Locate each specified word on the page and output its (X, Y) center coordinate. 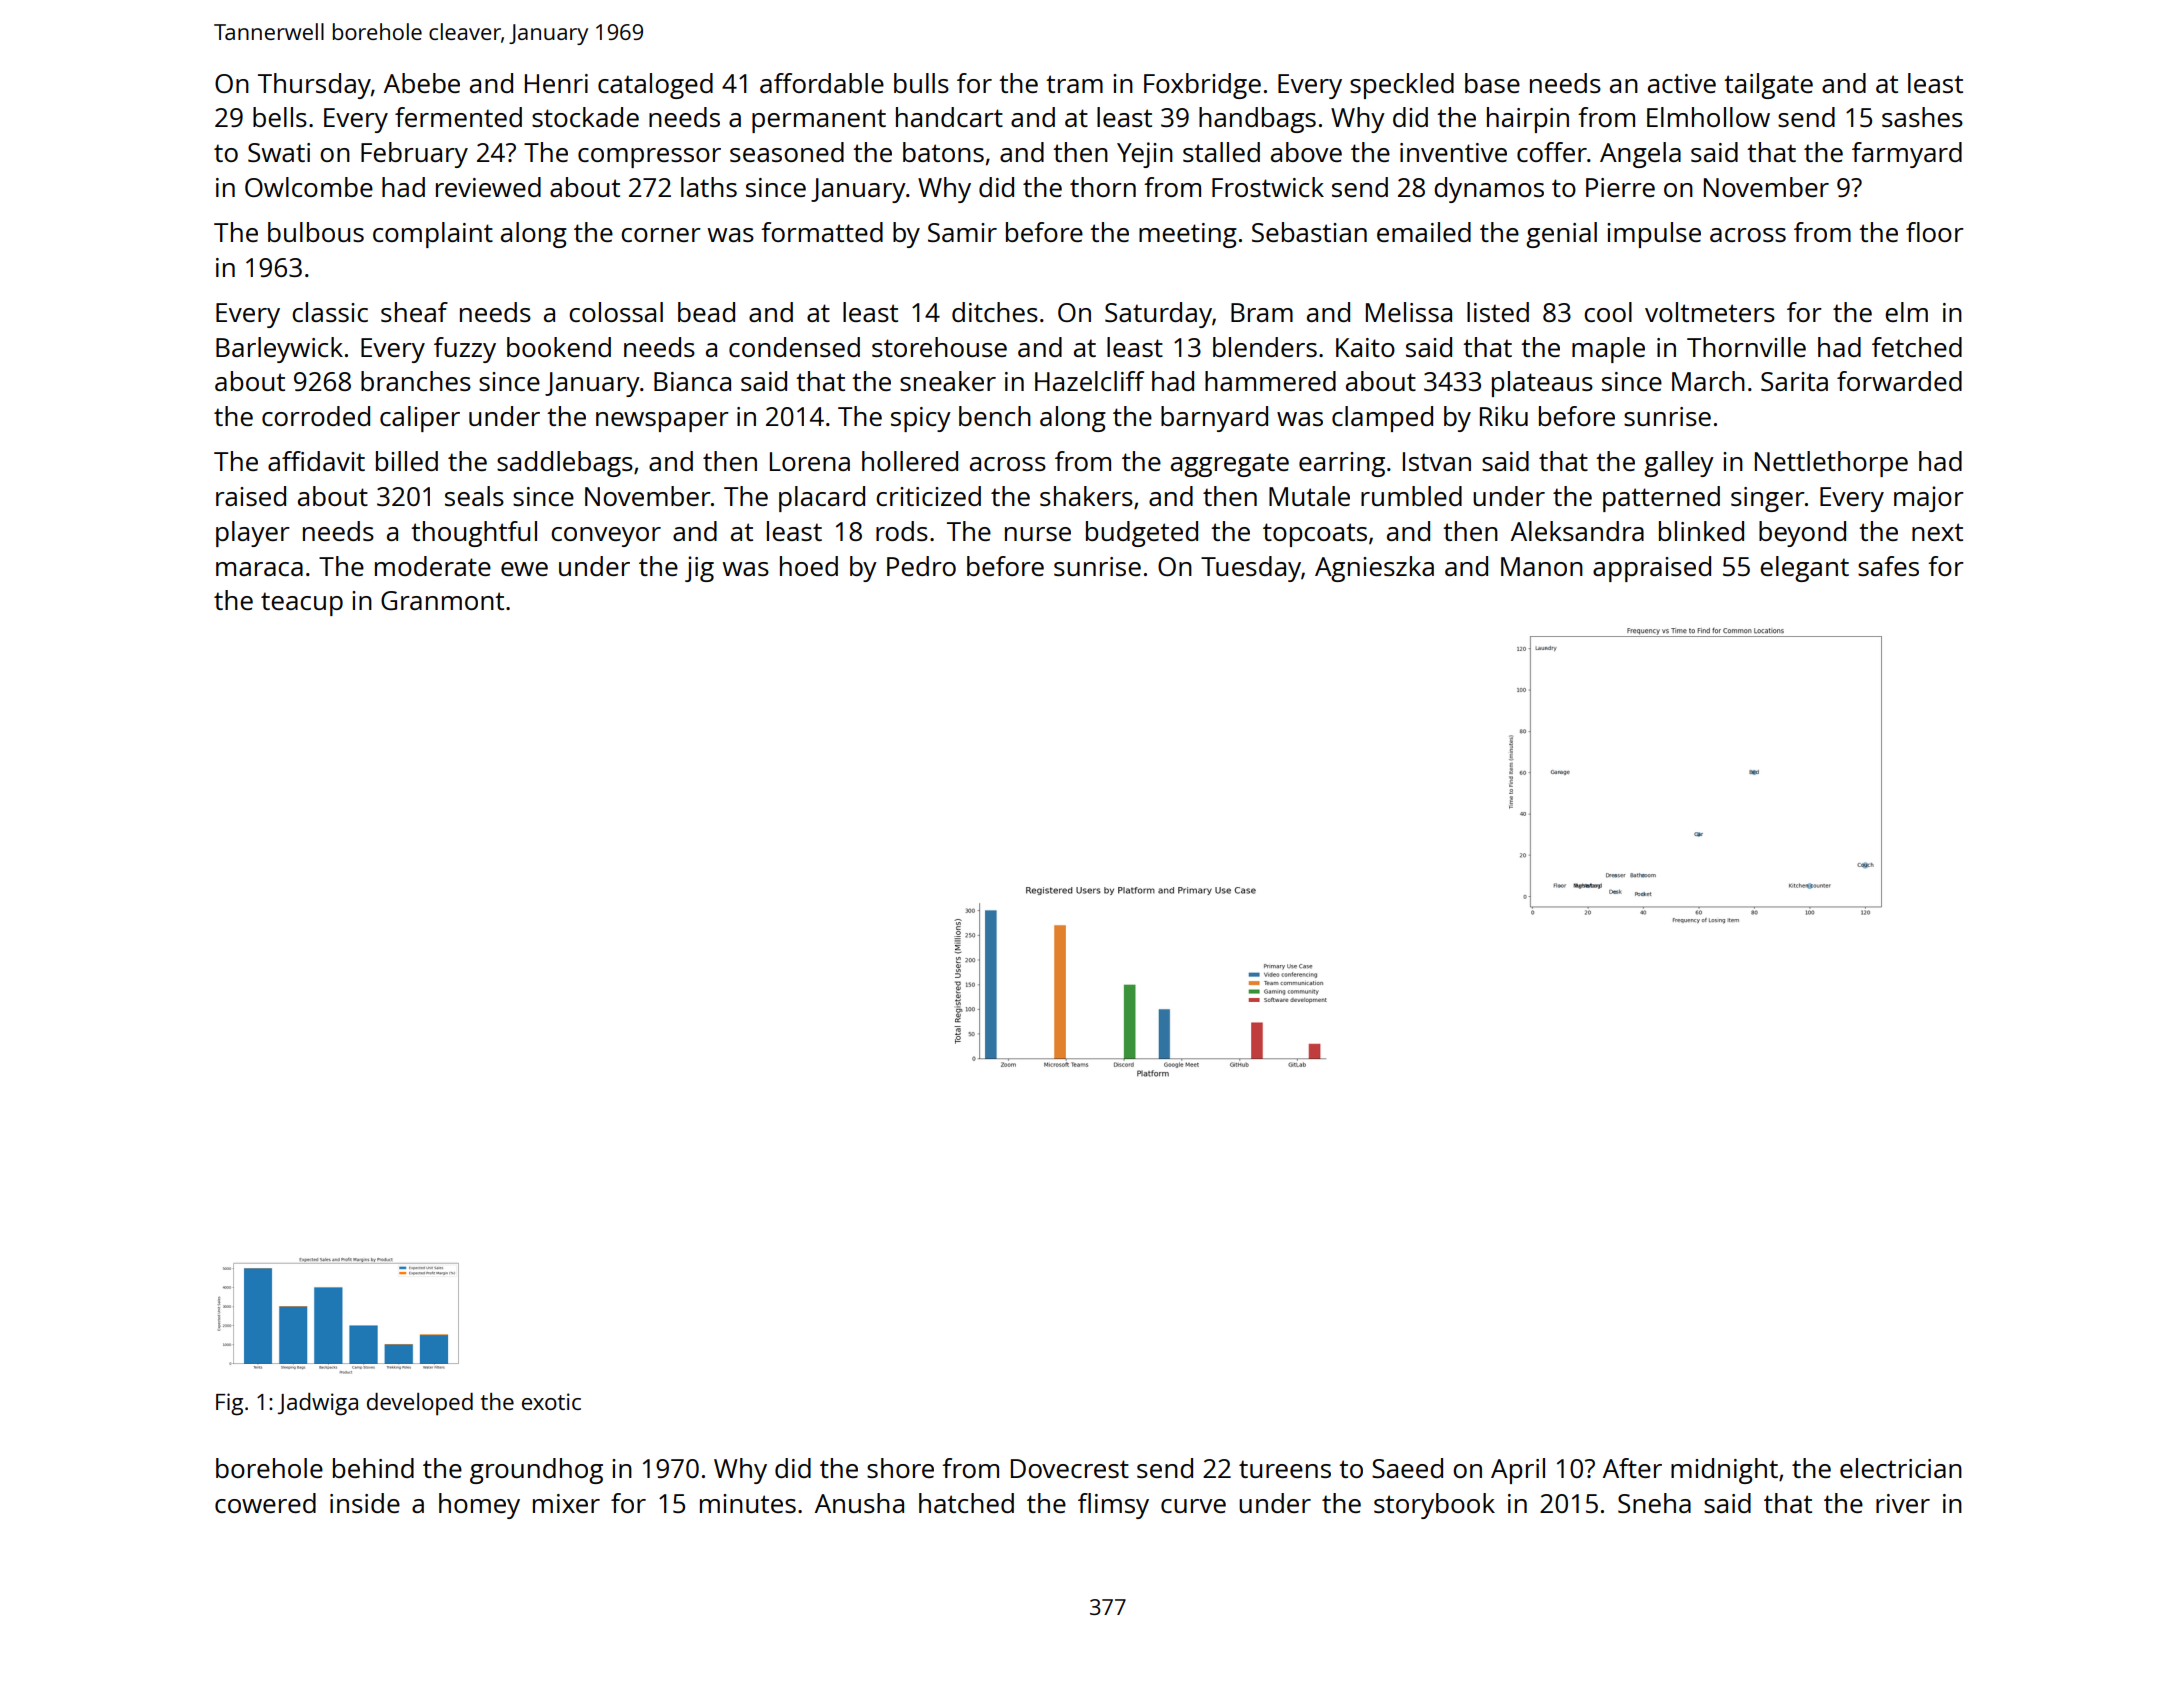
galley (1679, 464)
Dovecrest (1070, 1468)
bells (280, 117)
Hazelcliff (1089, 381)
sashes (1922, 117)
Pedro (921, 566)
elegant (1804, 569)
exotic (551, 1401)
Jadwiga (318, 1404)
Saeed (1407, 1468)
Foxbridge (1202, 86)
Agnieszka (1374, 569)
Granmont (442, 600)
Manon (1542, 566)
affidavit (316, 461)
